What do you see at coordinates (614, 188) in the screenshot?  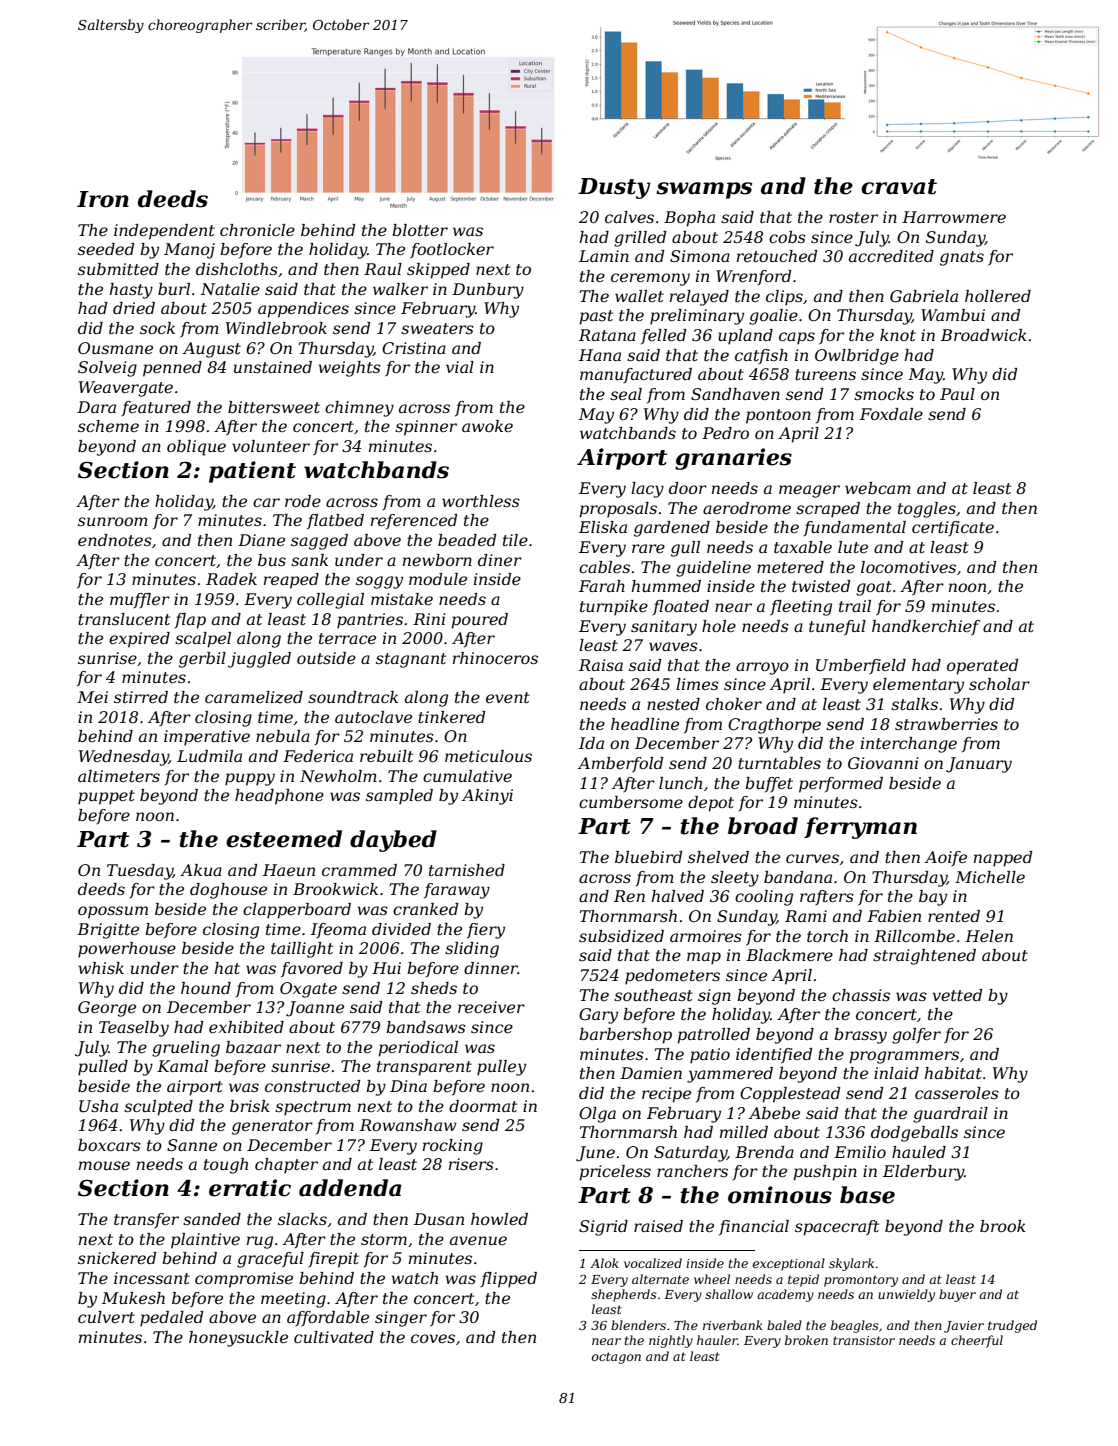 I see `Dusty` at bounding box center [614, 188].
